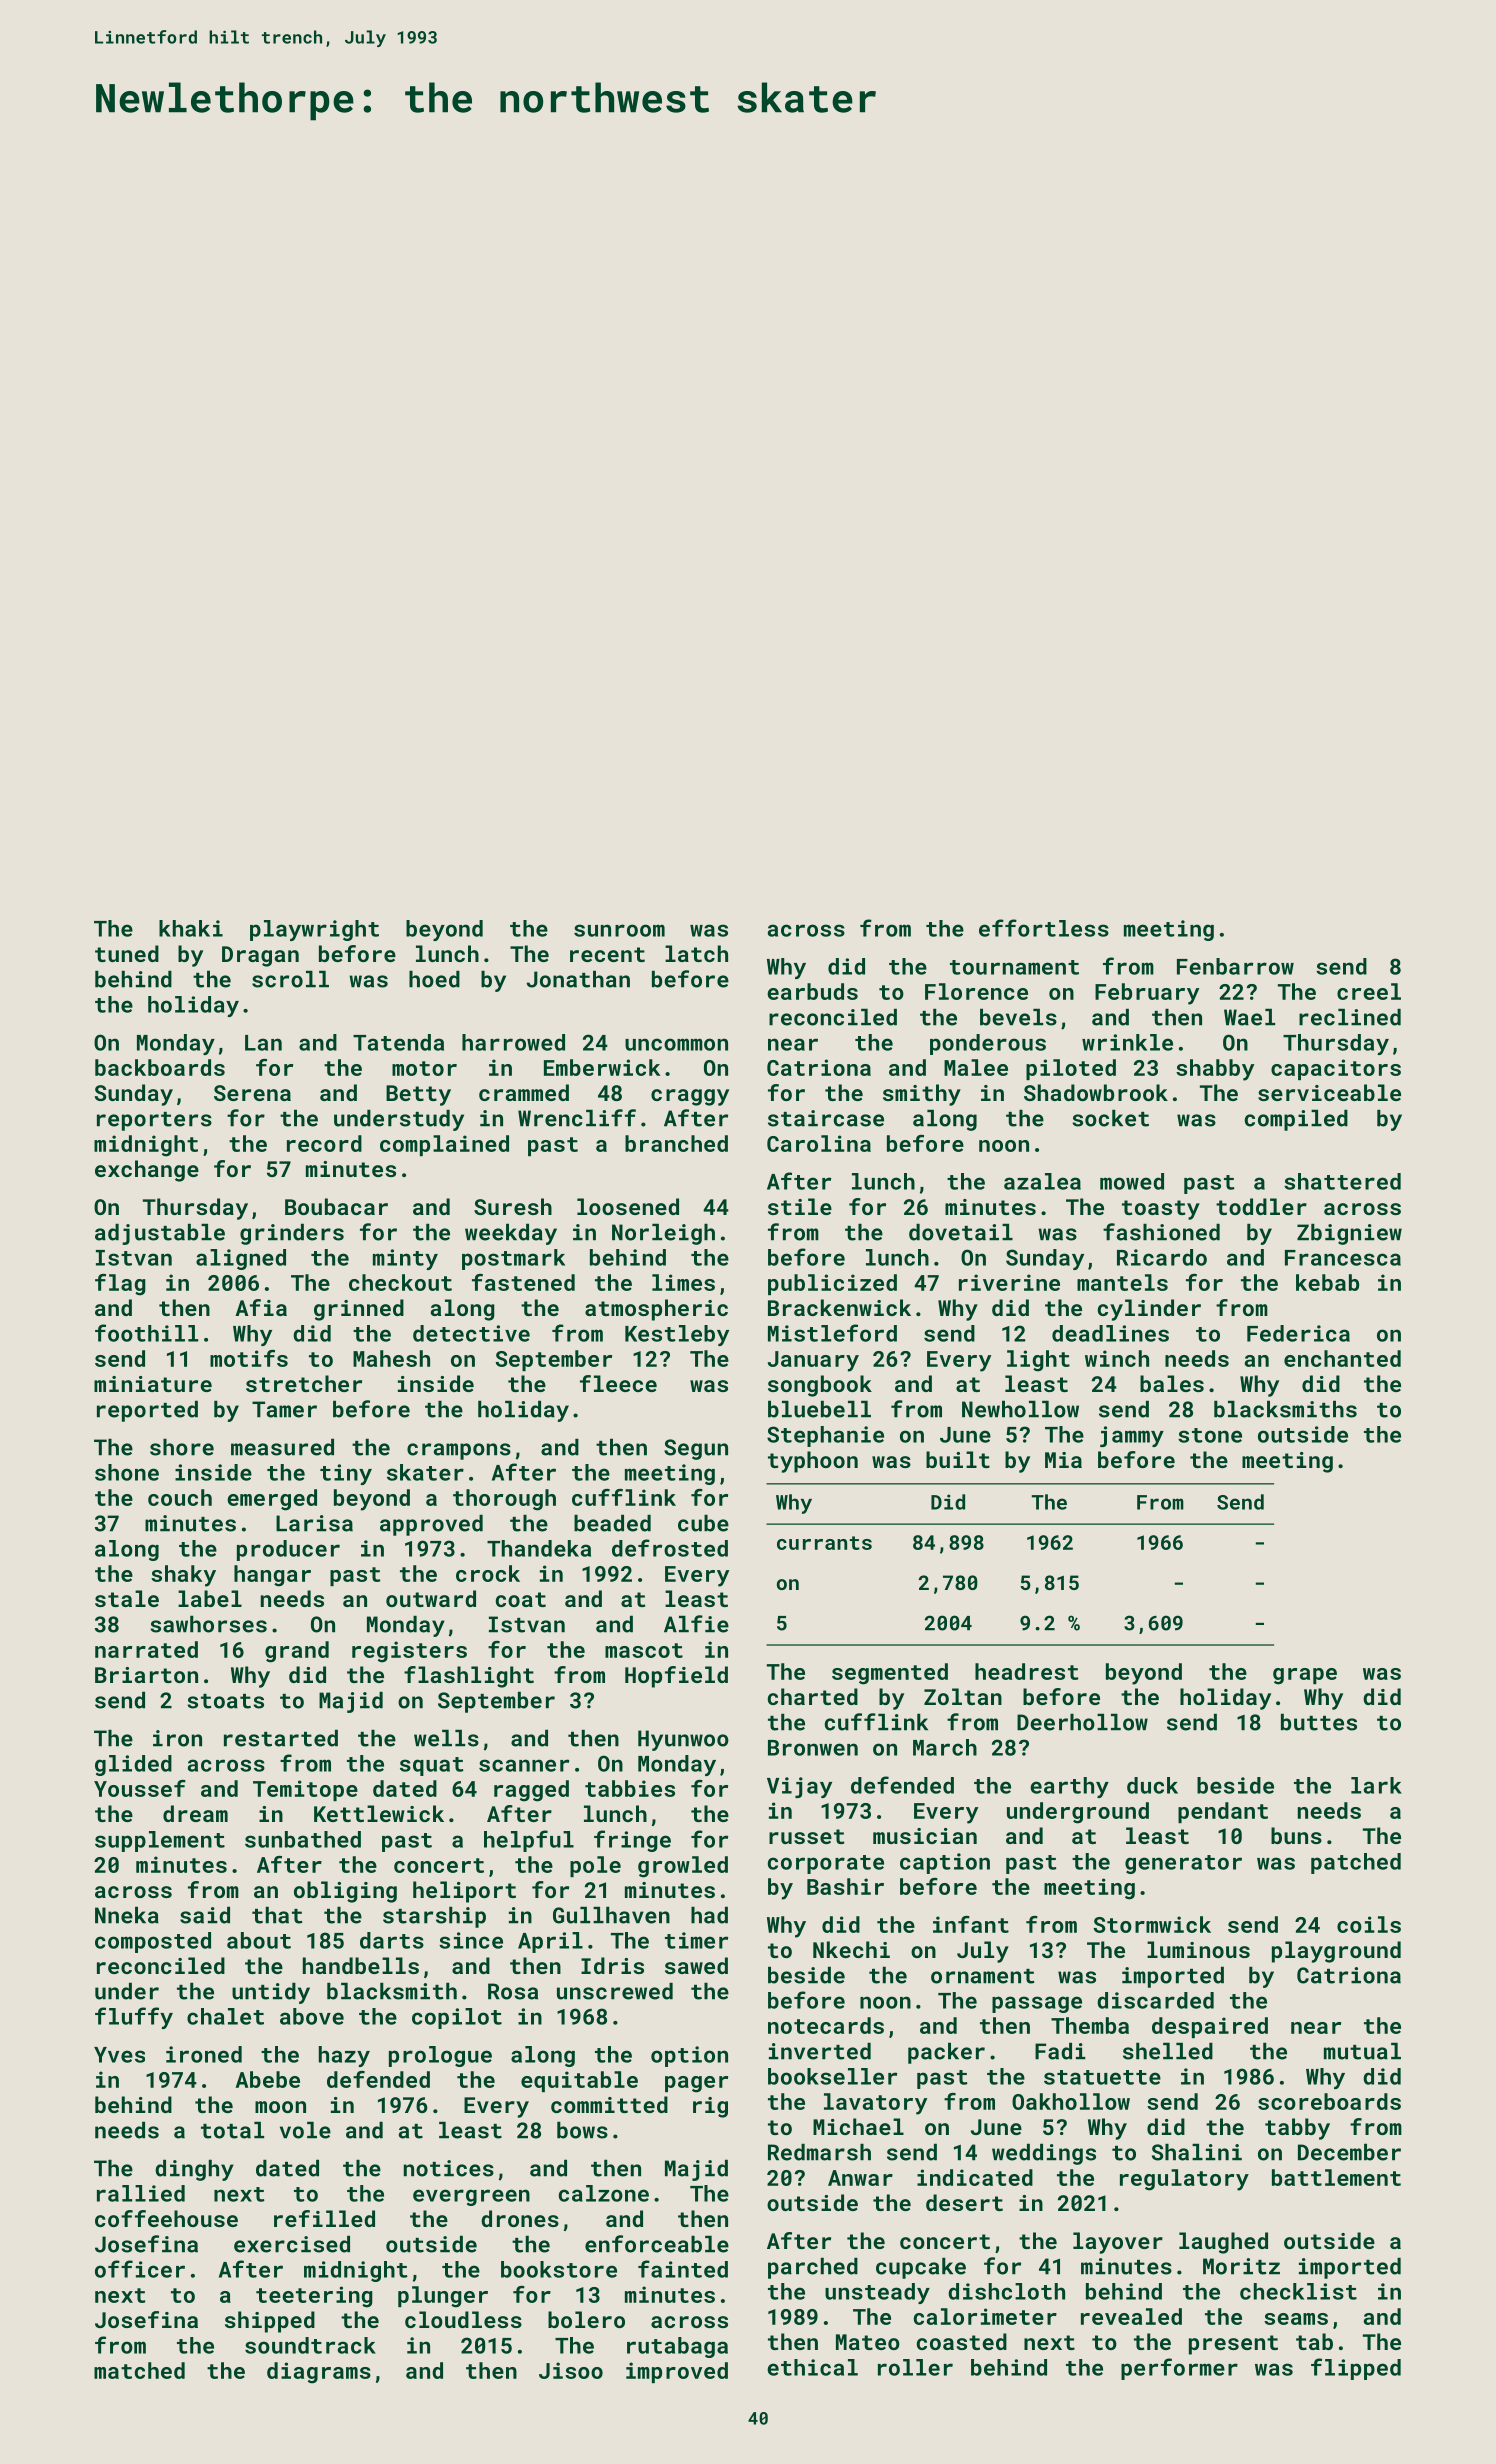  What do you see at coordinates (696, 953) in the document?
I see `latch` at bounding box center [696, 953].
